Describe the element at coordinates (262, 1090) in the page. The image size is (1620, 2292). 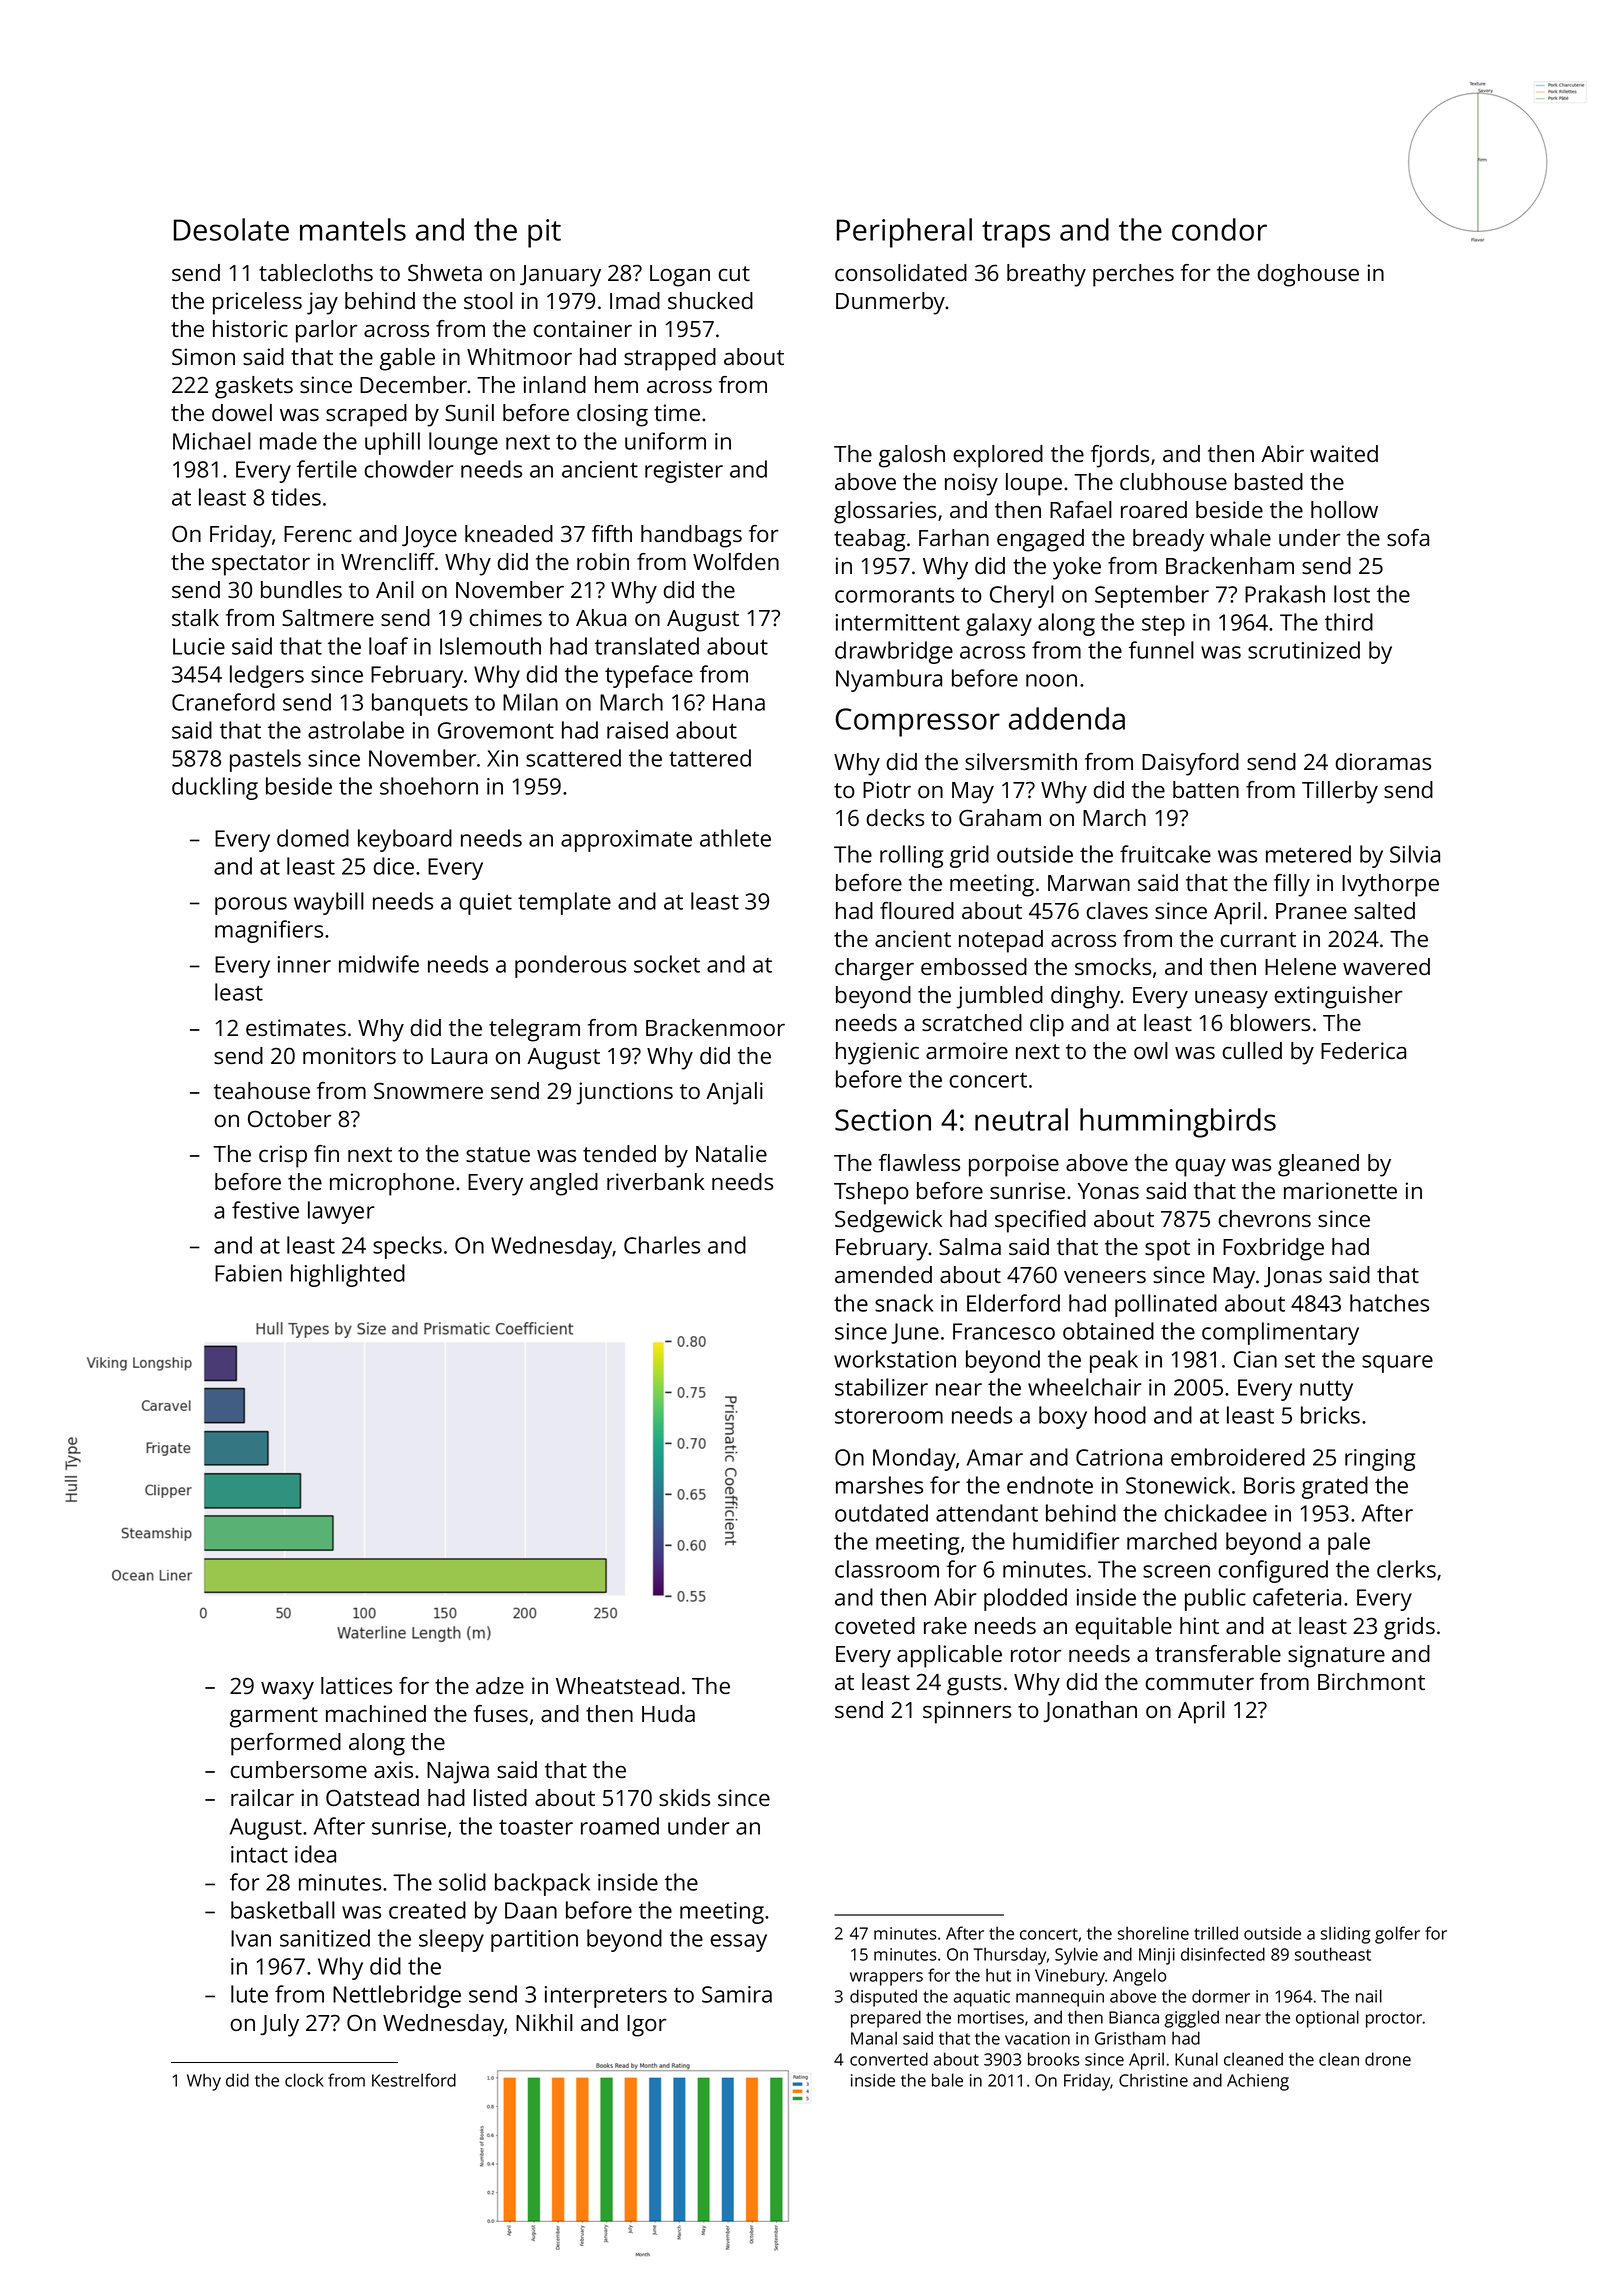
I see `teahouse` at that location.
